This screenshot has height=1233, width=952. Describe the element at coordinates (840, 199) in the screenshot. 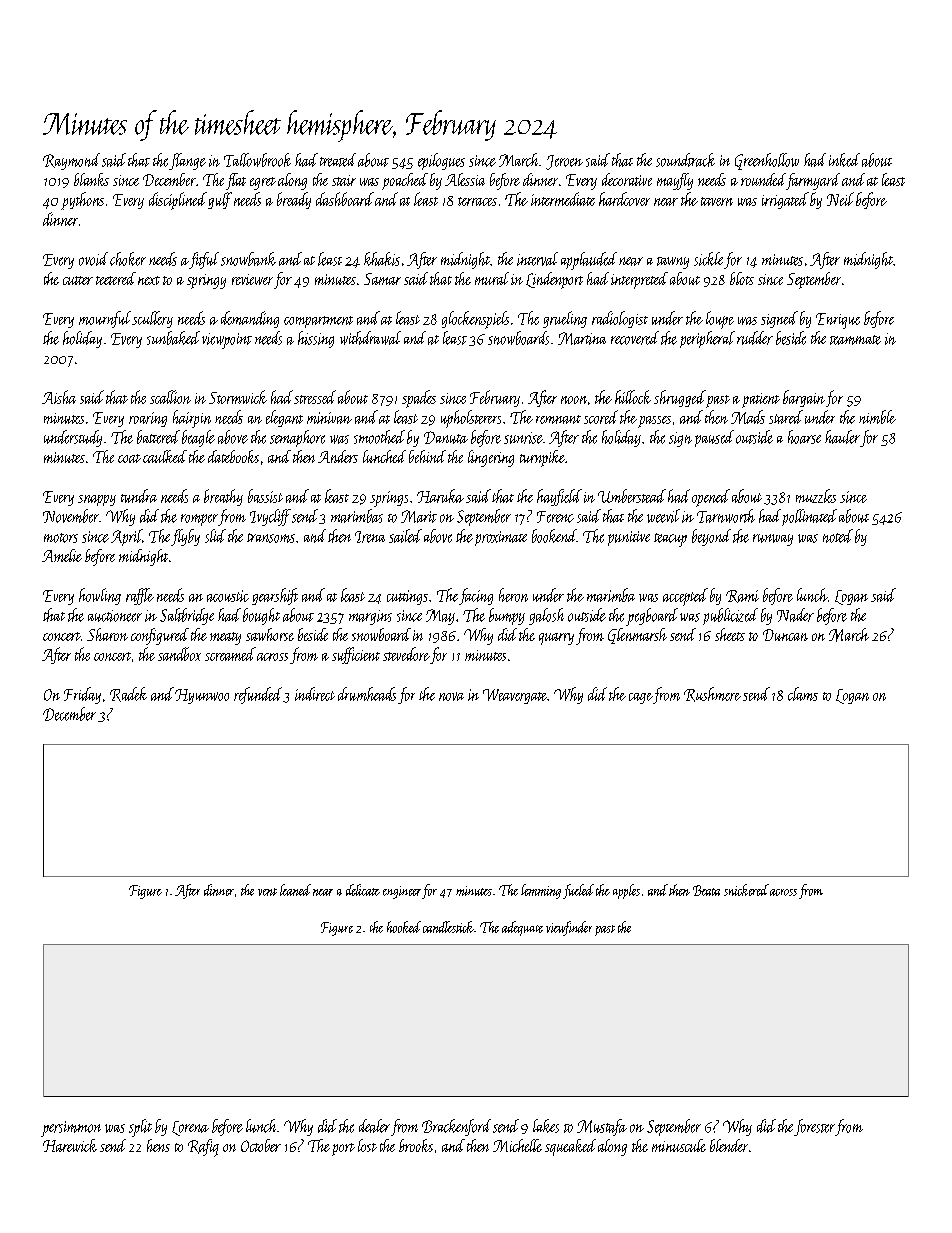

I see `Neil` at that location.
